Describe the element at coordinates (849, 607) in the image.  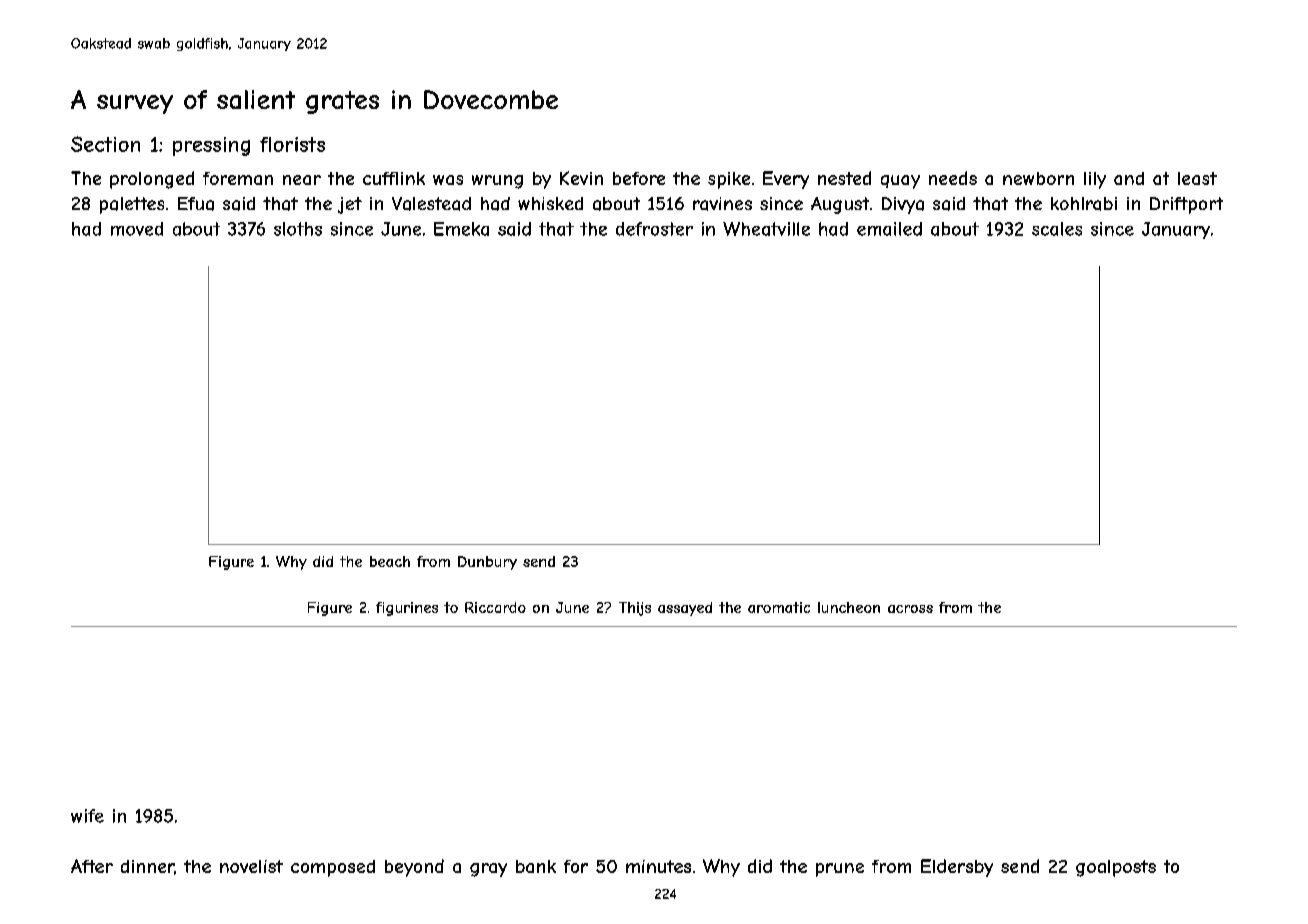
I see `luncheon` at that location.
